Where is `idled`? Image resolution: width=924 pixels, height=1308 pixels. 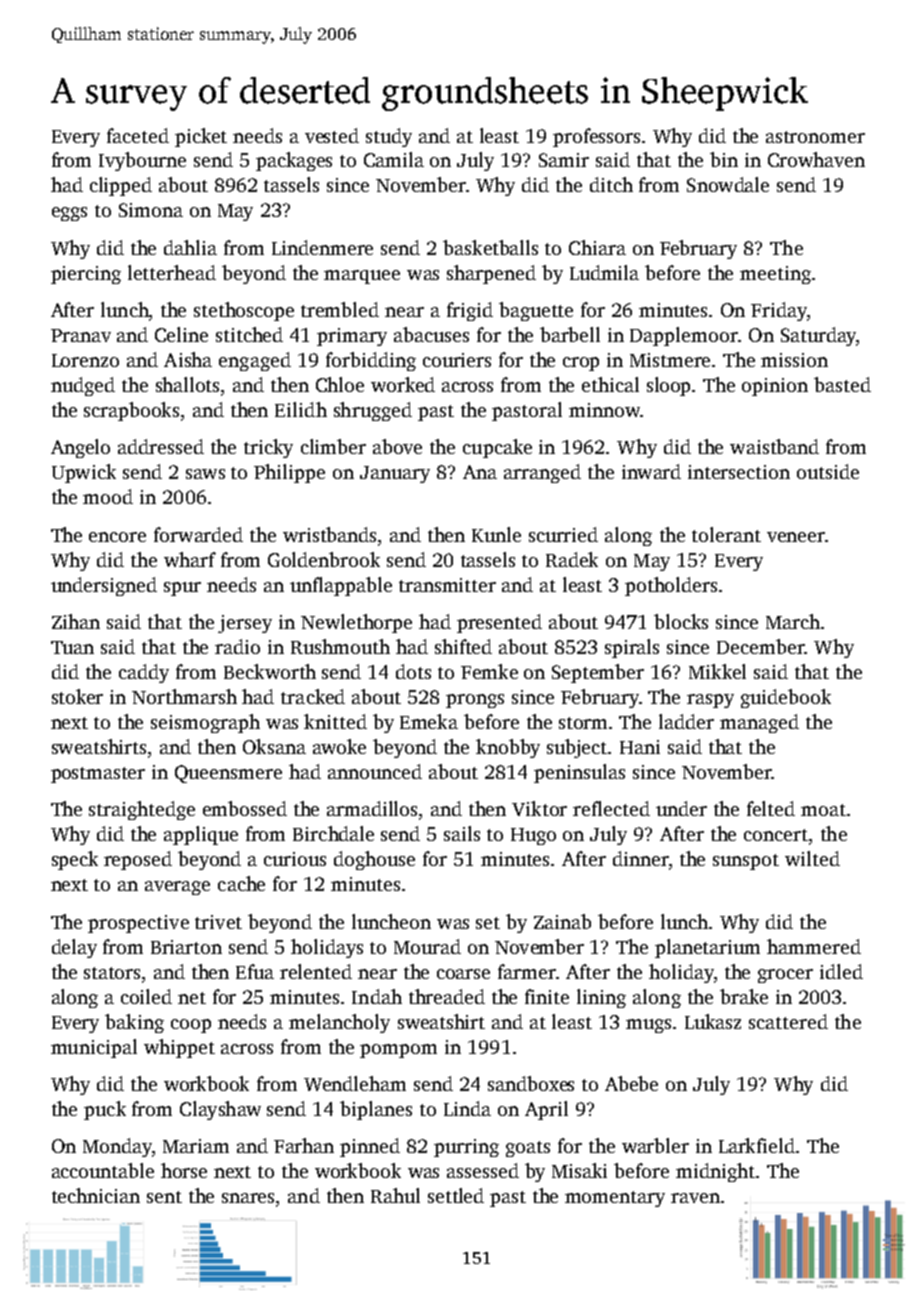
idled is located at coordinates (841, 971).
